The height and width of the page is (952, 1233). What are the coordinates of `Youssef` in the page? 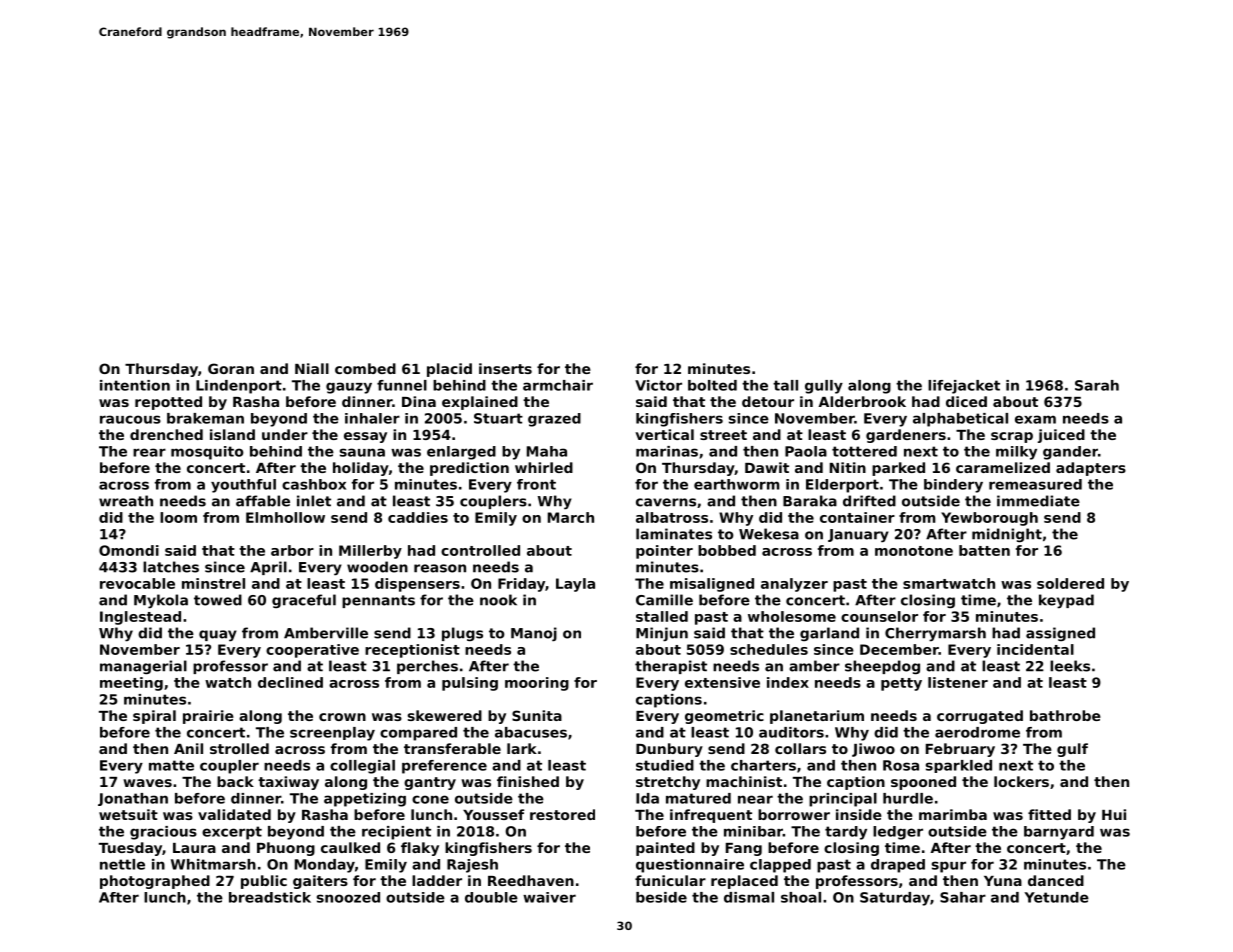 It's located at (493, 814).
